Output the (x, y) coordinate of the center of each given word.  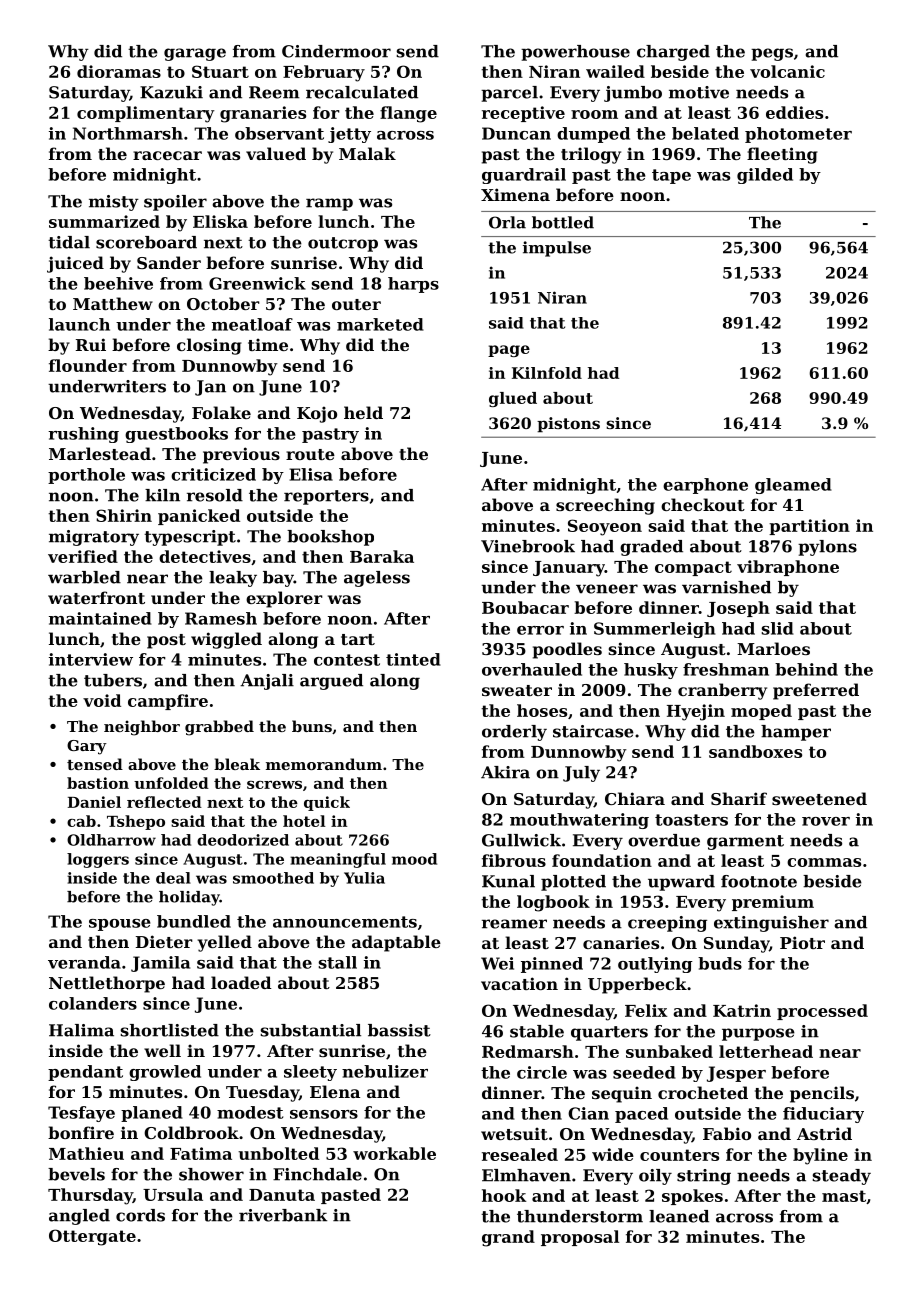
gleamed (793, 486)
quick (327, 803)
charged (673, 53)
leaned (679, 1216)
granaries (263, 114)
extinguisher (771, 924)
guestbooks (176, 435)
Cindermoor (336, 51)
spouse (119, 925)
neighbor (142, 728)
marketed (380, 324)
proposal (580, 1238)
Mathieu (86, 1153)
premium (773, 903)
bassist (399, 1030)
